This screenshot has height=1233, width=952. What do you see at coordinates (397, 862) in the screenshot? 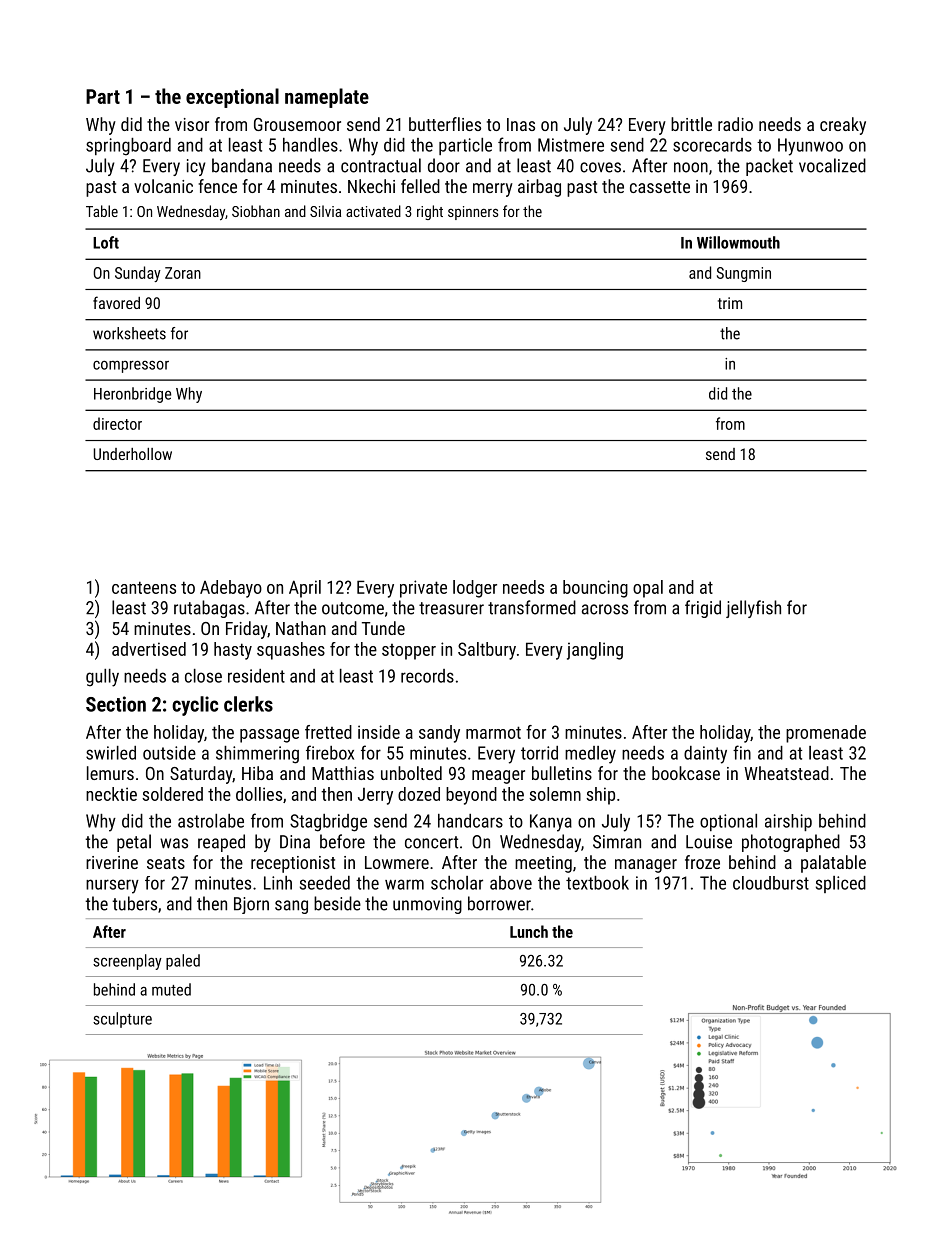
I see `Lowmere` at bounding box center [397, 862].
